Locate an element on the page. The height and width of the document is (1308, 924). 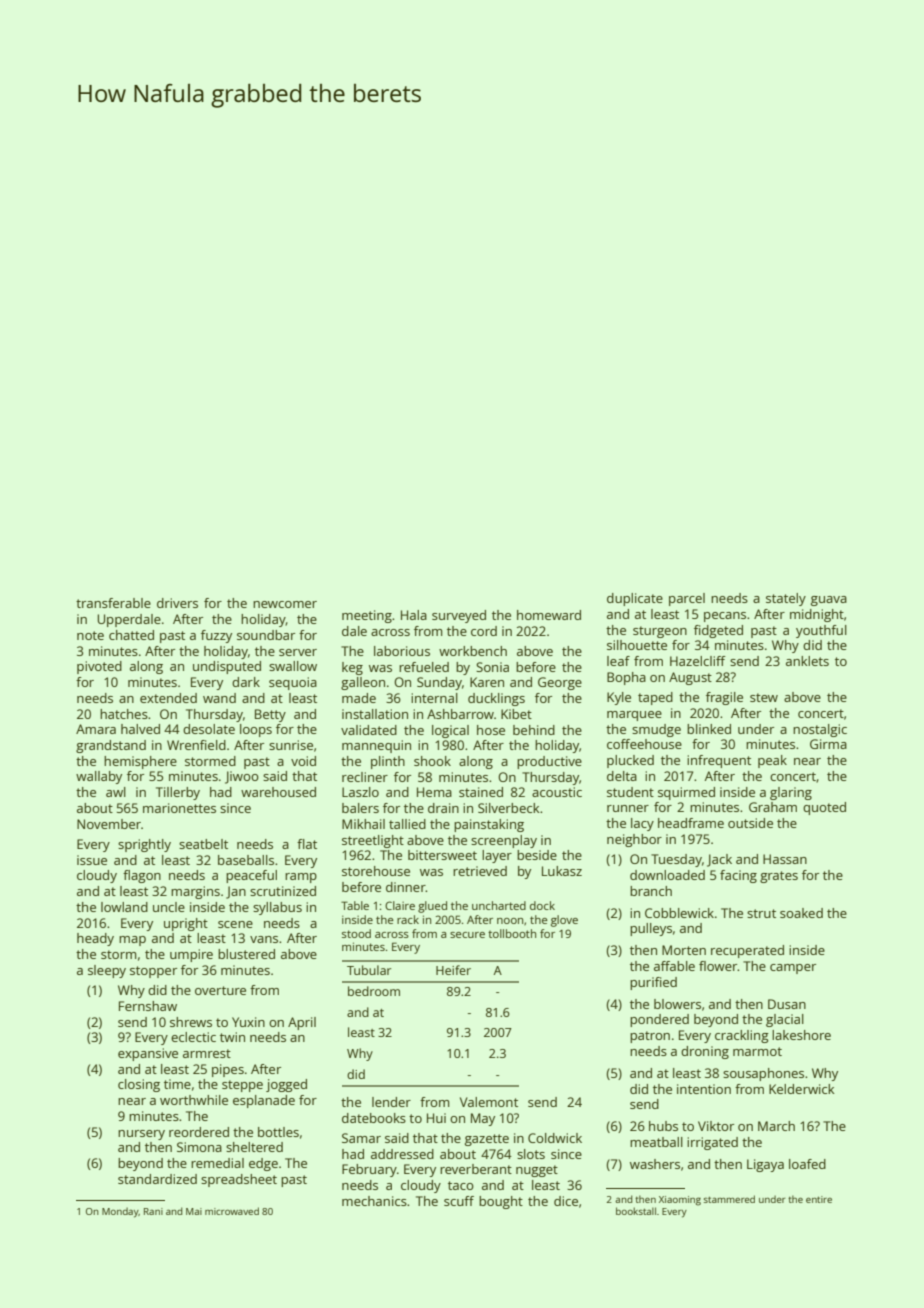
intention is located at coordinates (704, 1089).
